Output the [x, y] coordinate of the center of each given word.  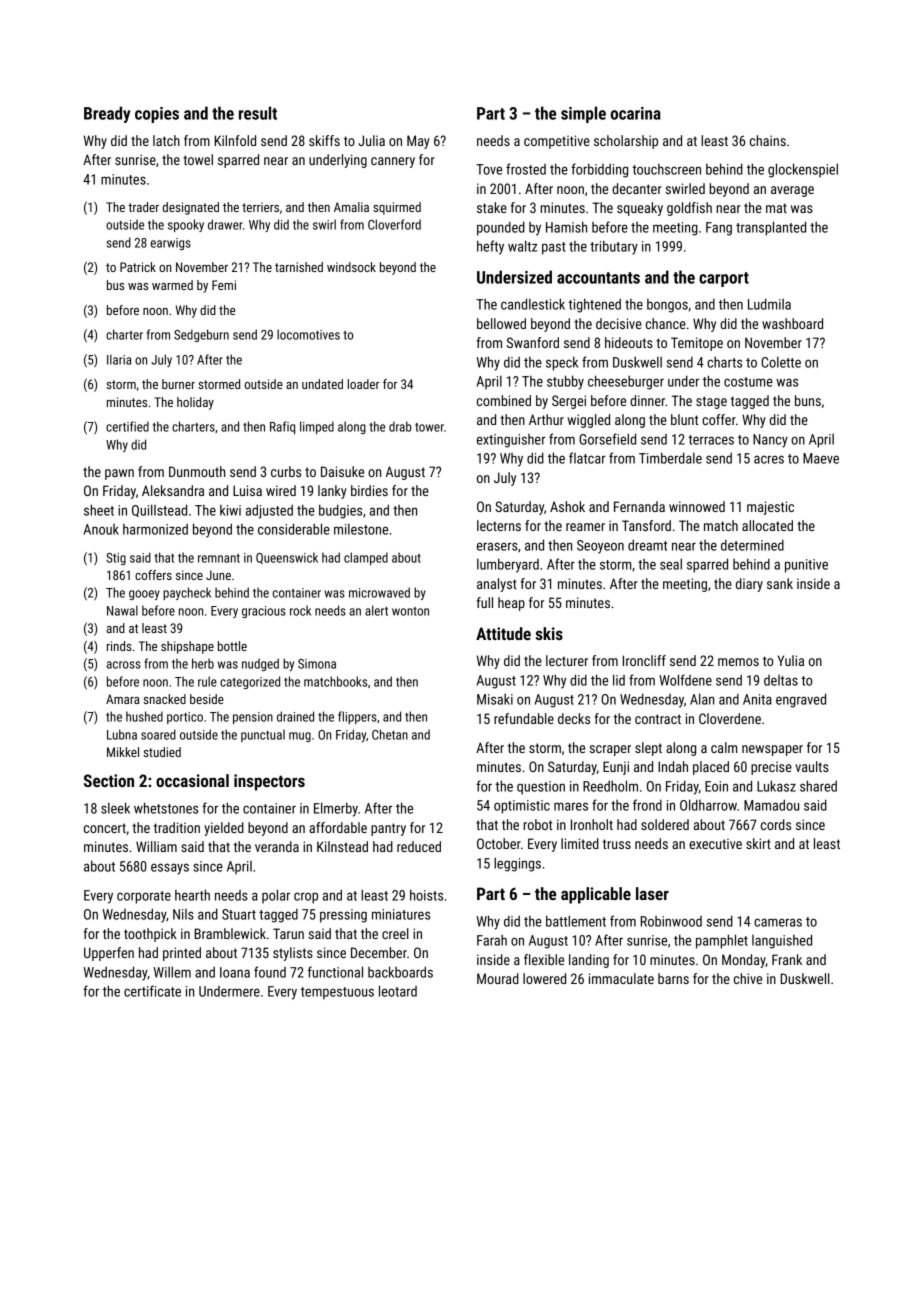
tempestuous [337, 993]
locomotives [308, 334]
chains [768, 140]
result [258, 113]
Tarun [288, 933]
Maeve [821, 458]
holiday [195, 403]
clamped [366, 558]
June [218, 575]
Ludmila [769, 304]
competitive [557, 142]
